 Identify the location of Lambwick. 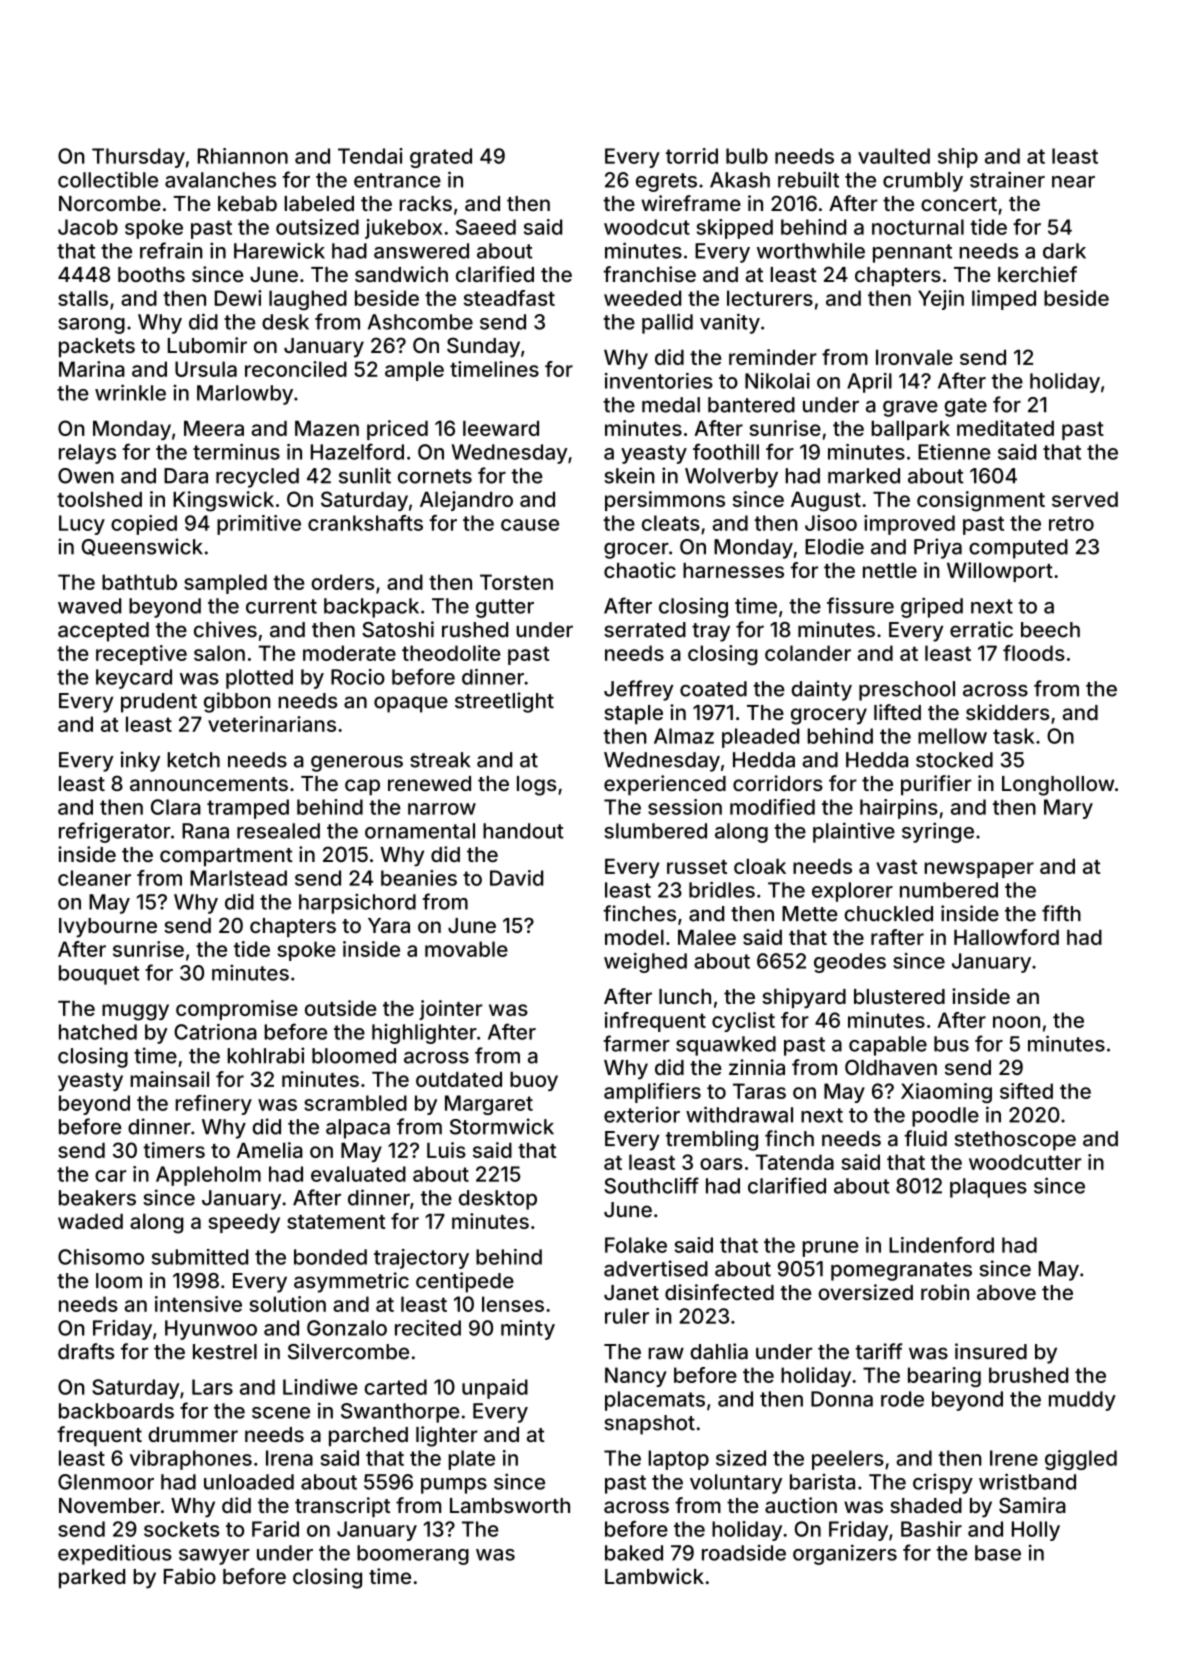
(654, 1576).
